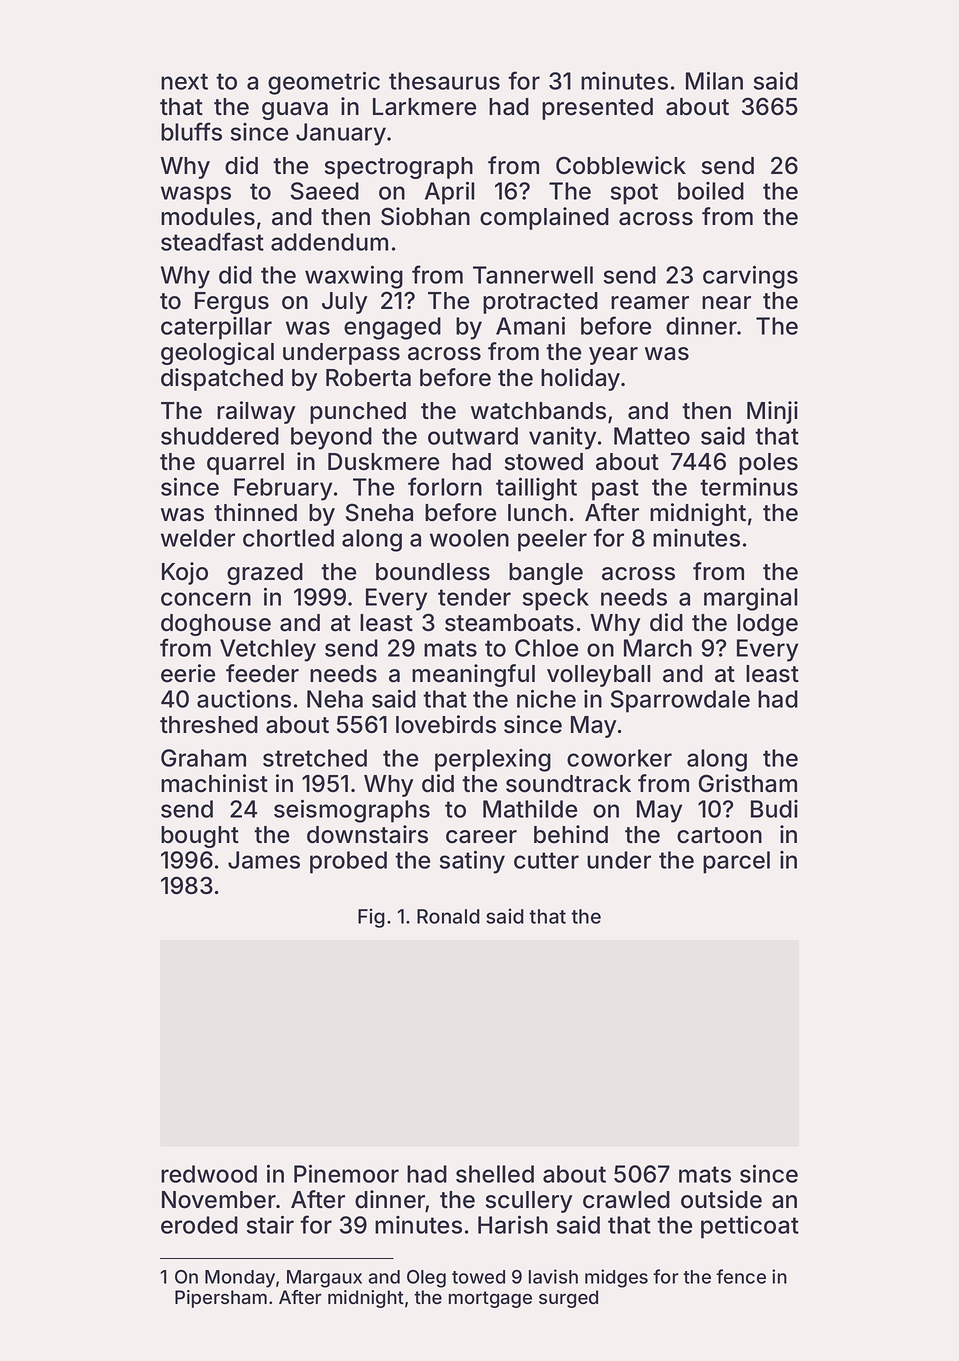  Describe the element at coordinates (444, 81) in the screenshot. I see `thesaurus` at that location.
